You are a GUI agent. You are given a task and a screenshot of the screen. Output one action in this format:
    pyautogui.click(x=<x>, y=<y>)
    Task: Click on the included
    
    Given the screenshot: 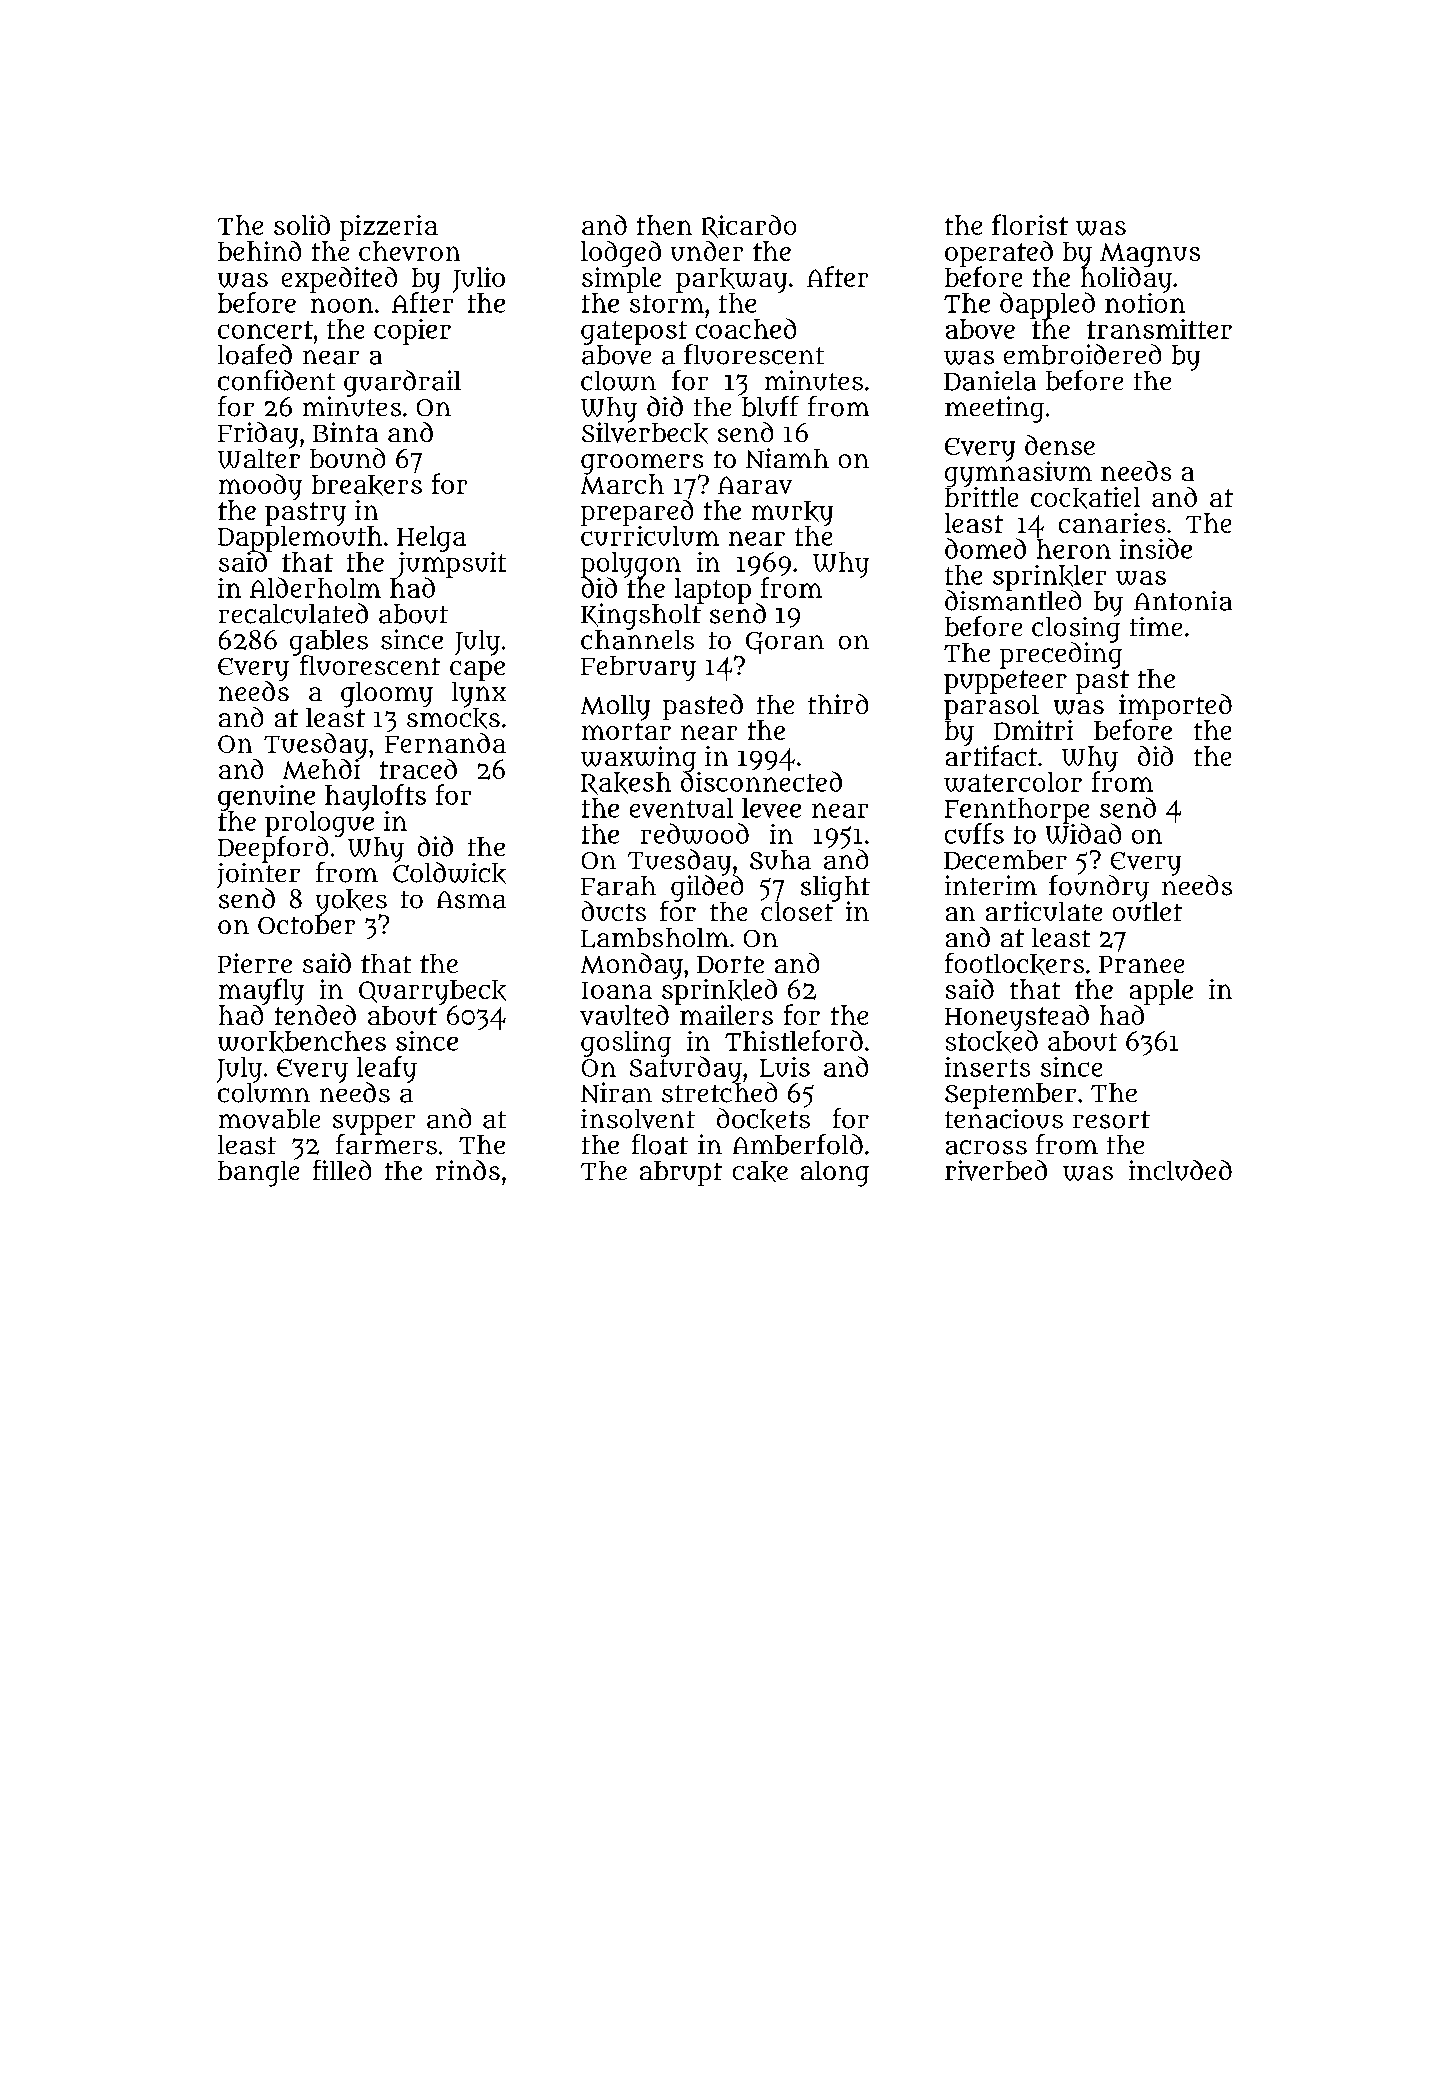 What is the action you would take?
    pyautogui.click(x=1180, y=1170)
